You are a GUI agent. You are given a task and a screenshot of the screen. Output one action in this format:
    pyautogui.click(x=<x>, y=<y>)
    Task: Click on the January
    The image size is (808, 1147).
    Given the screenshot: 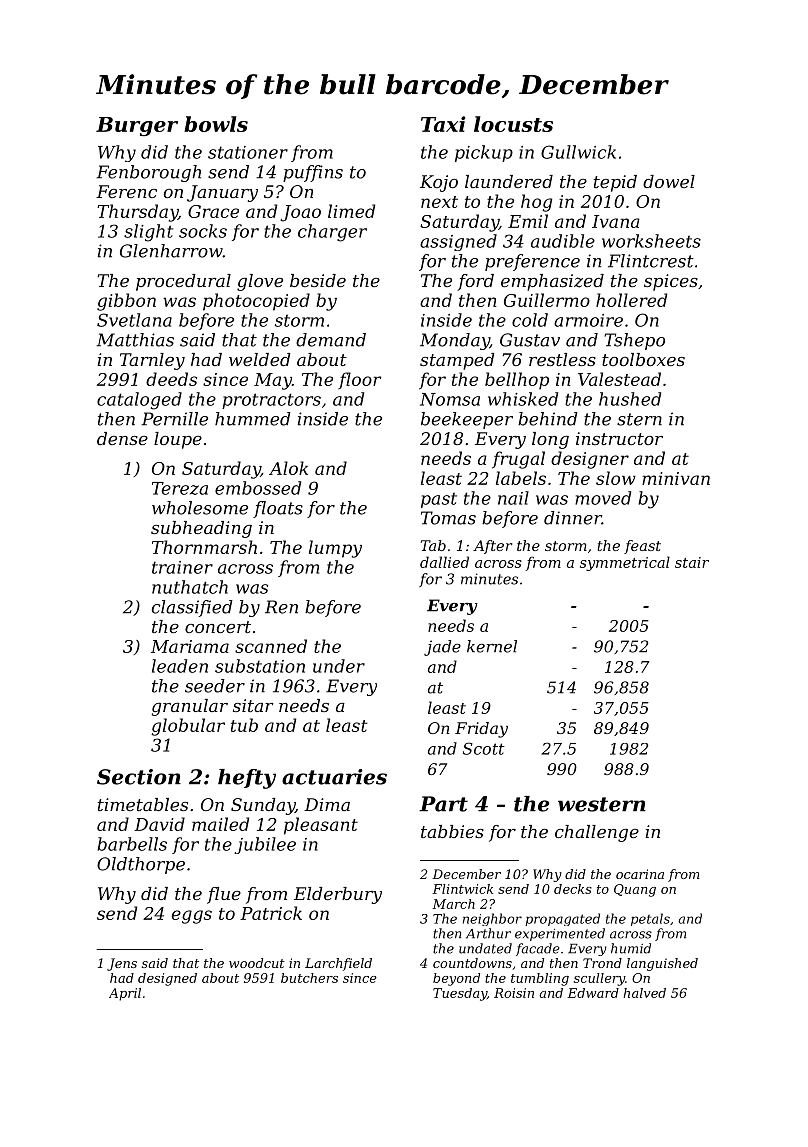 What is the action you would take?
    pyautogui.click(x=222, y=193)
